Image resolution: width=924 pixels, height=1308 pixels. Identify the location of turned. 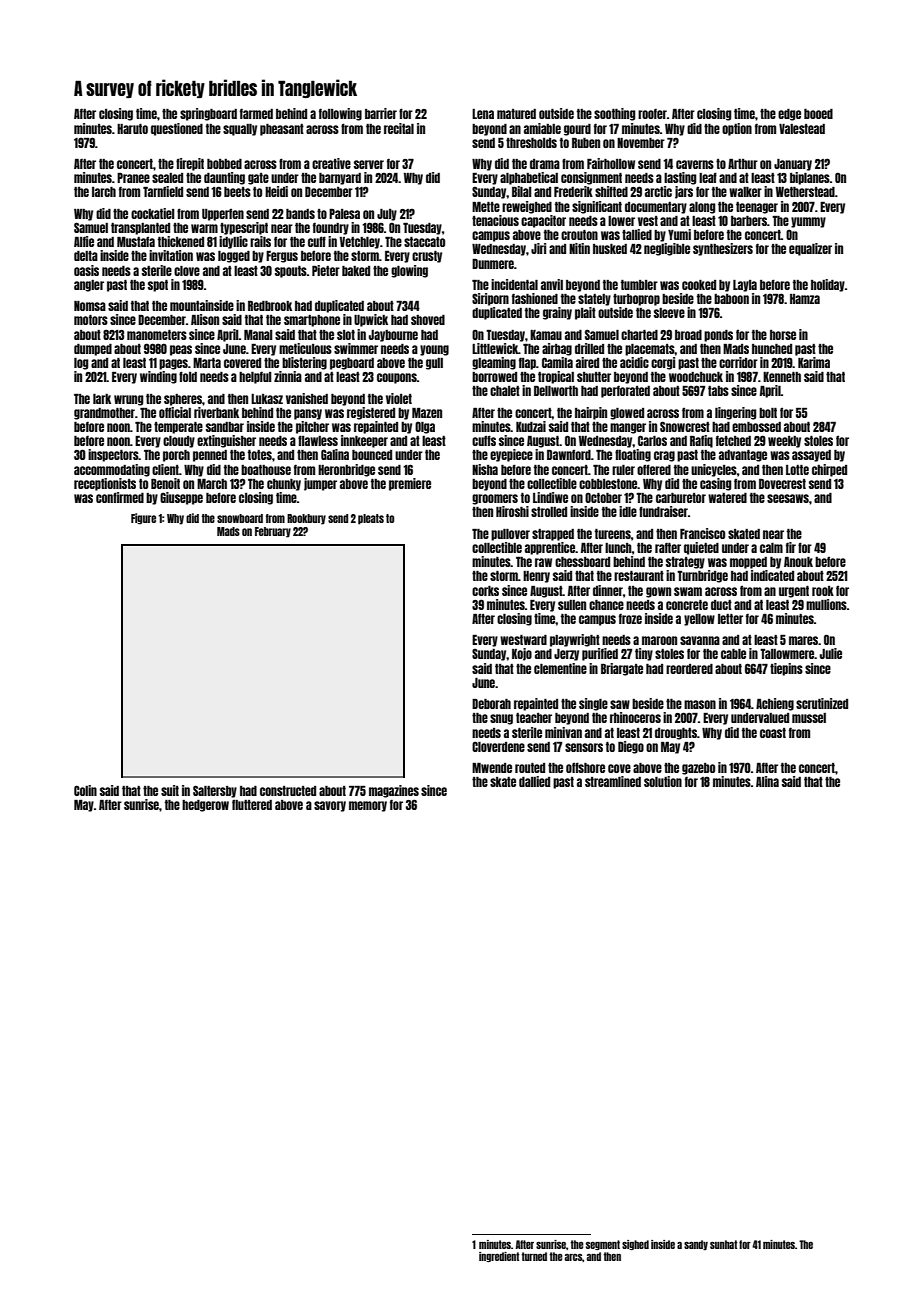
(534, 1256).
